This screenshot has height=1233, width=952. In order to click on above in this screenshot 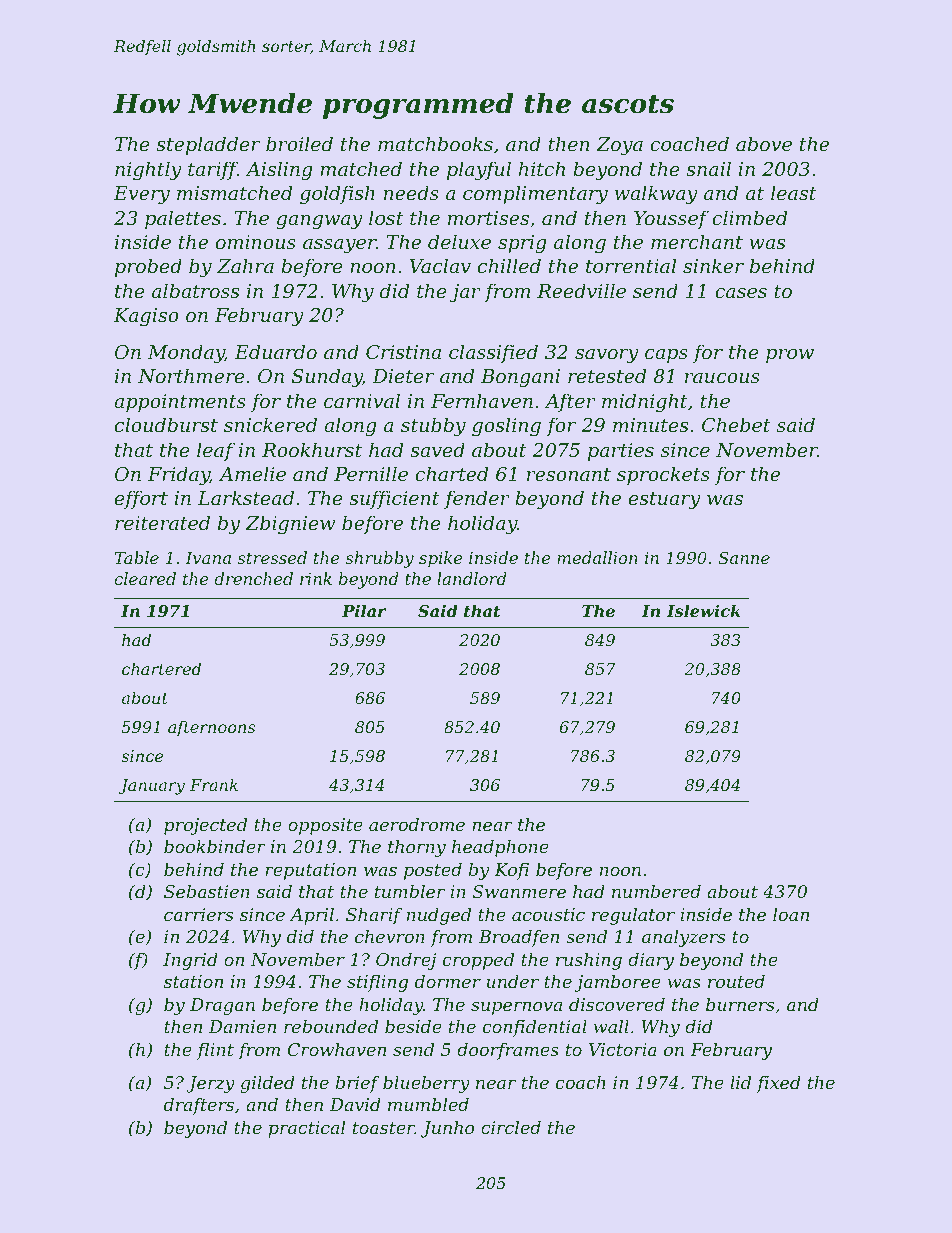, I will do `click(764, 143)`.
